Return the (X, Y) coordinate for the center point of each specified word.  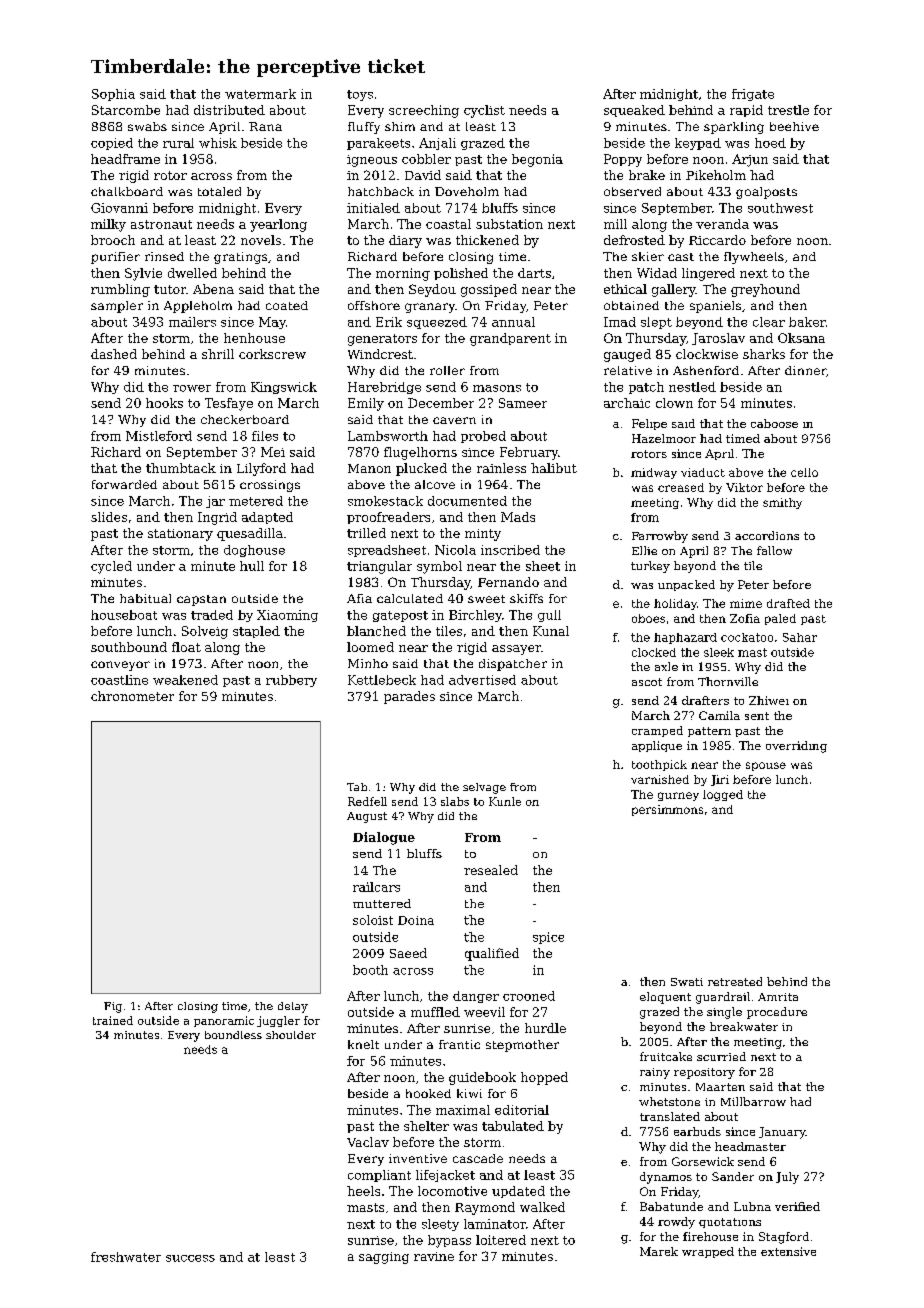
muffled (435, 1012)
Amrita (778, 997)
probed (483, 437)
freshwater (126, 1257)
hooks (164, 403)
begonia (537, 160)
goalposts (766, 193)
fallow (774, 550)
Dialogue (384, 838)
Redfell (367, 801)
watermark (260, 94)
